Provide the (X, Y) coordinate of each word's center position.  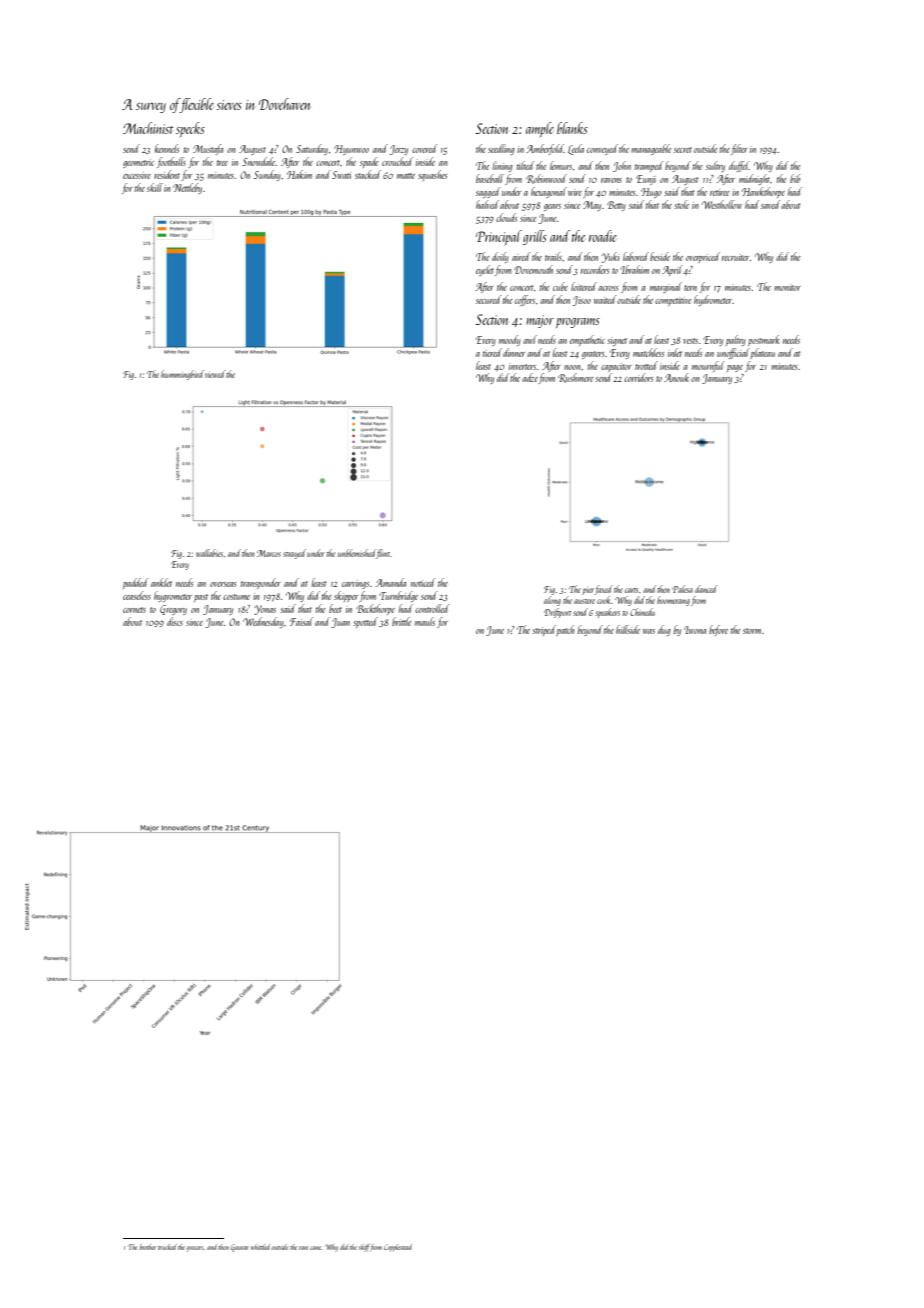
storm (752, 631)
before (718, 630)
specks (190, 129)
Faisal (301, 621)
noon (573, 367)
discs (175, 621)
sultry (715, 166)
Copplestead (398, 1247)
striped (544, 630)
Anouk (676, 377)
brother (148, 1247)
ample (540, 129)
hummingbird (182, 375)
